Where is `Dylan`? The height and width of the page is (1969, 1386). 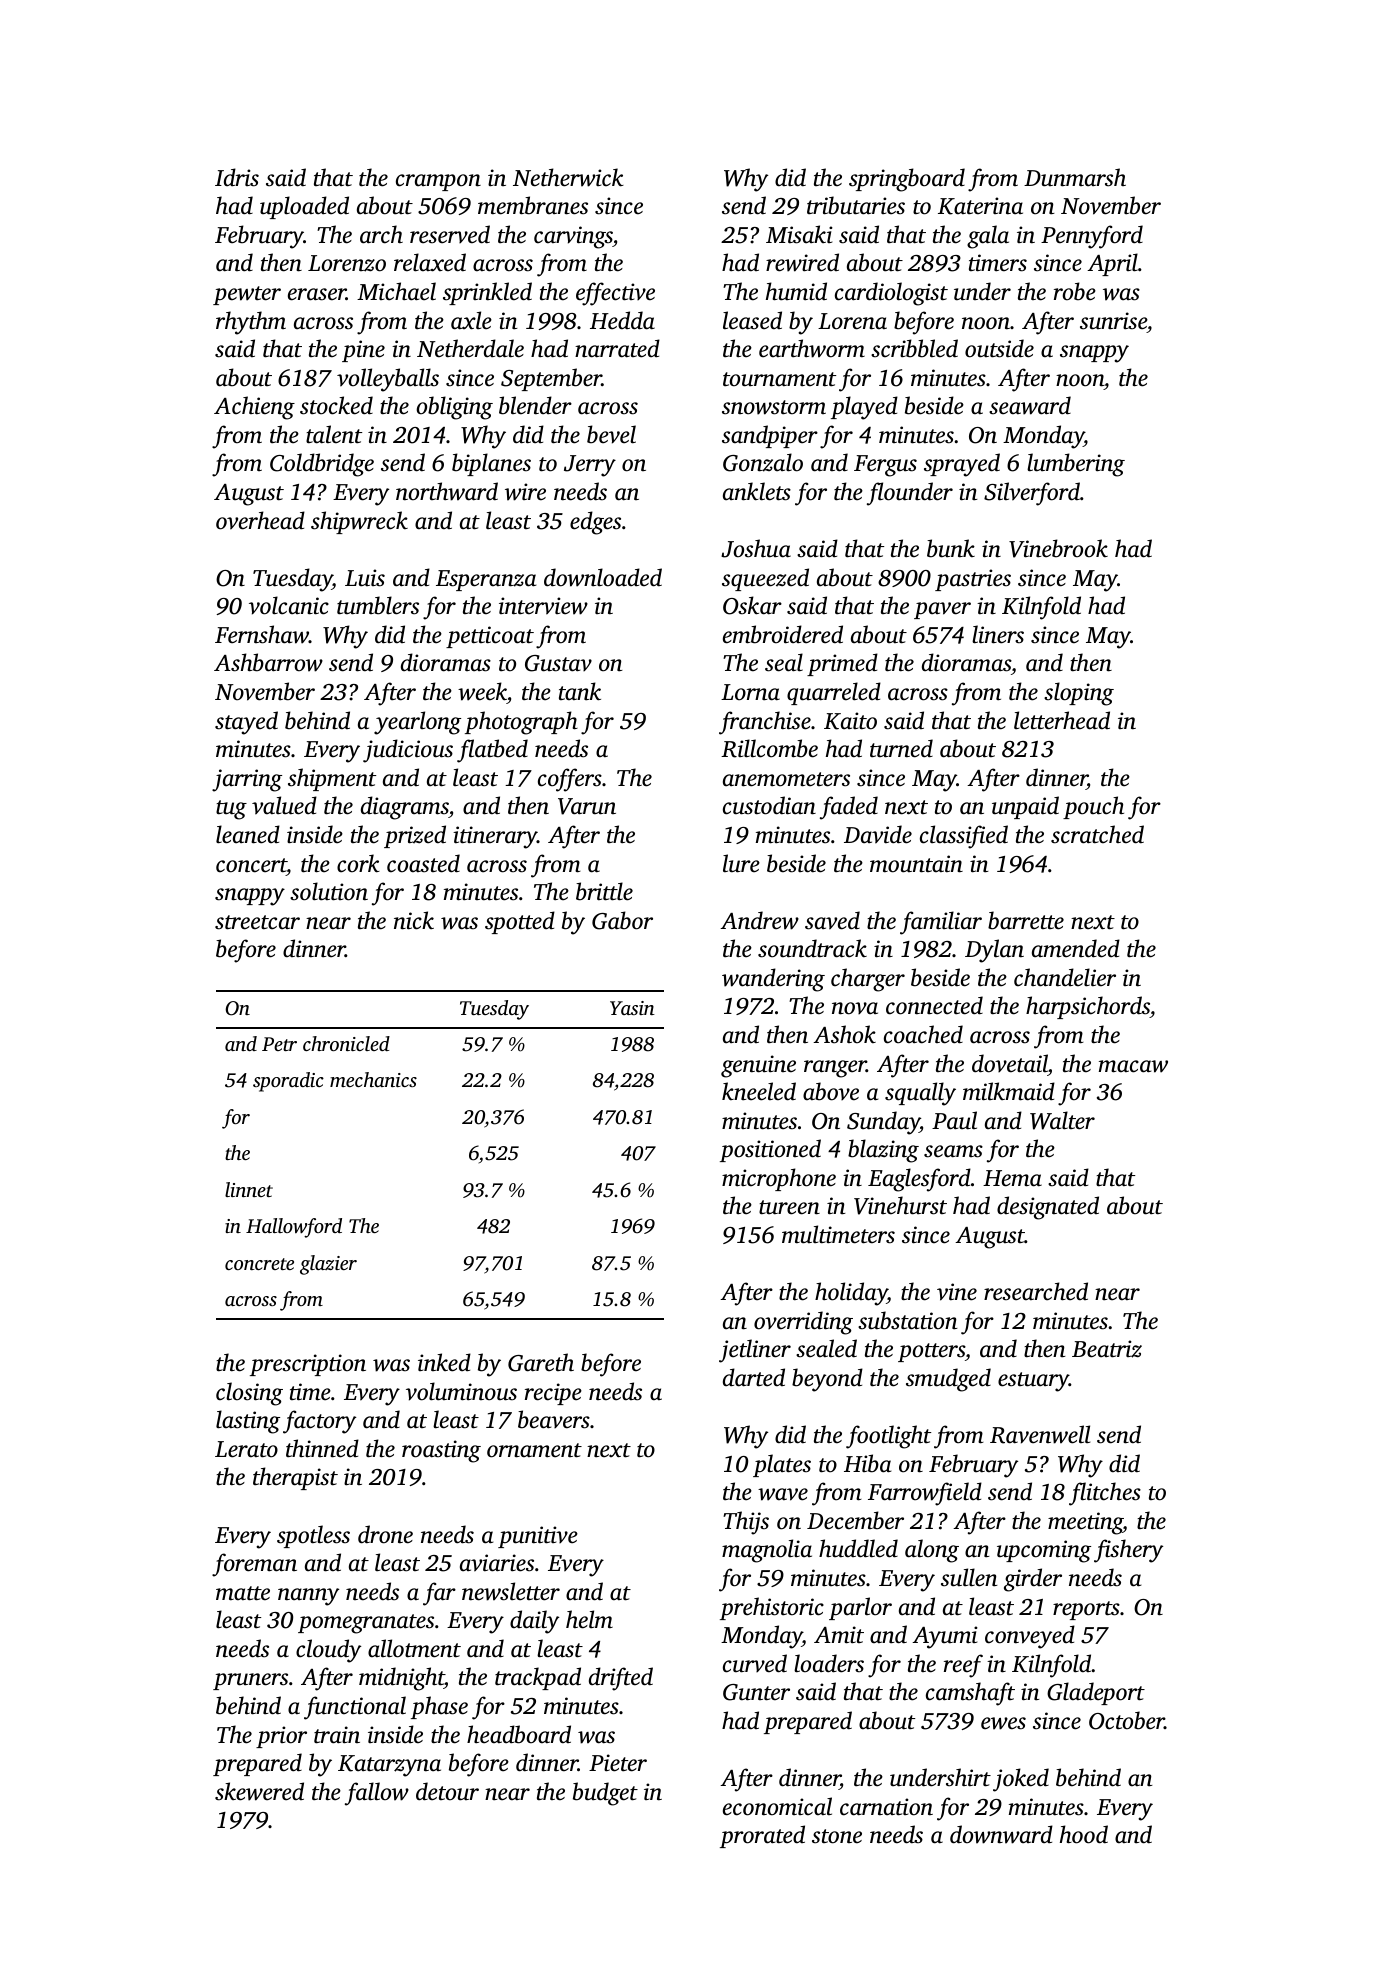 Dylan is located at coordinates (994, 951).
